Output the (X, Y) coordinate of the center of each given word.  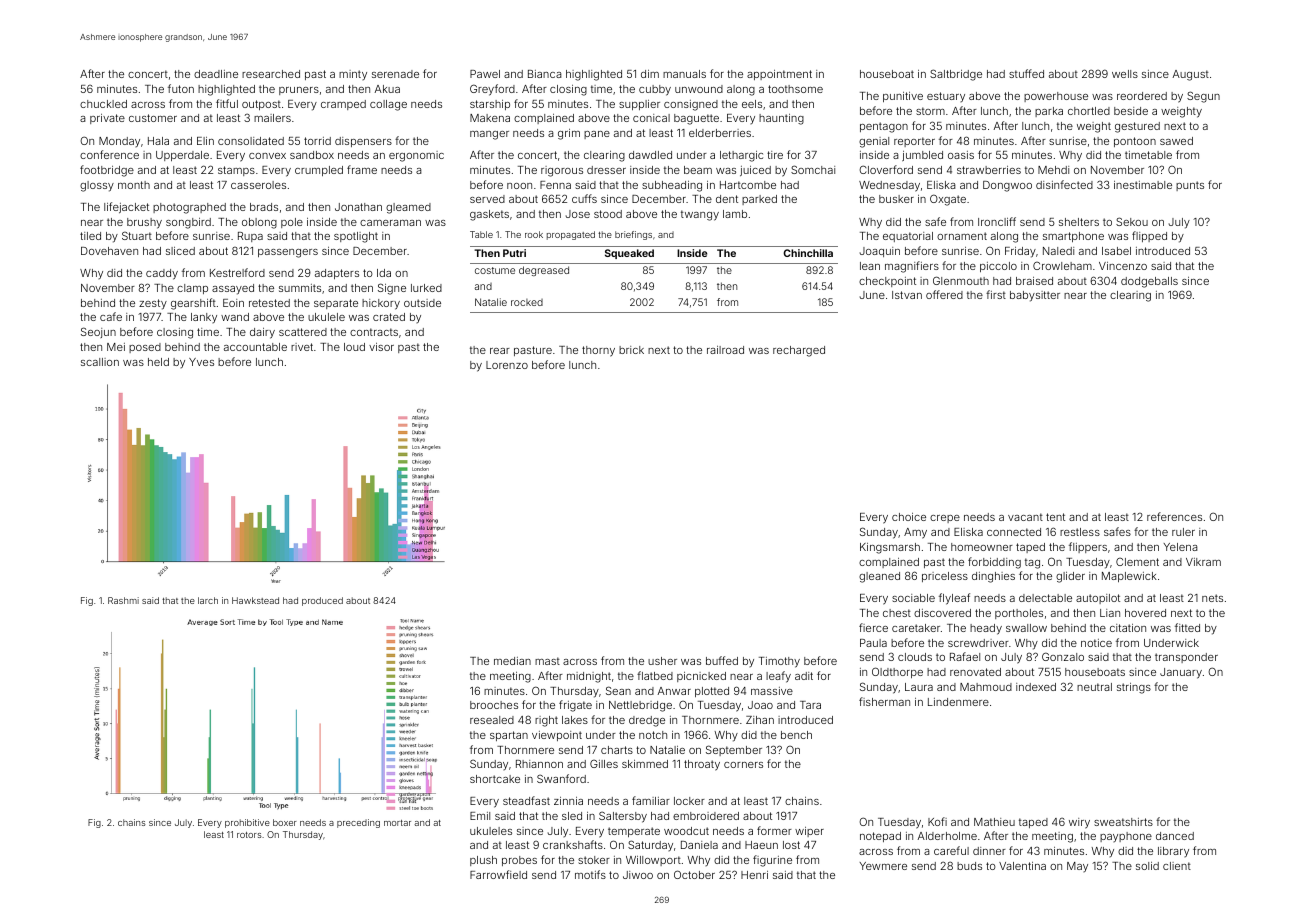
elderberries (720, 133)
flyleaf (954, 599)
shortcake (495, 779)
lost (791, 845)
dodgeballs (1149, 282)
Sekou (1132, 221)
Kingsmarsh (890, 548)
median (512, 661)
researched (271, 74)
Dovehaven (109, 251)
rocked (527, 302)
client (1177, 866)
